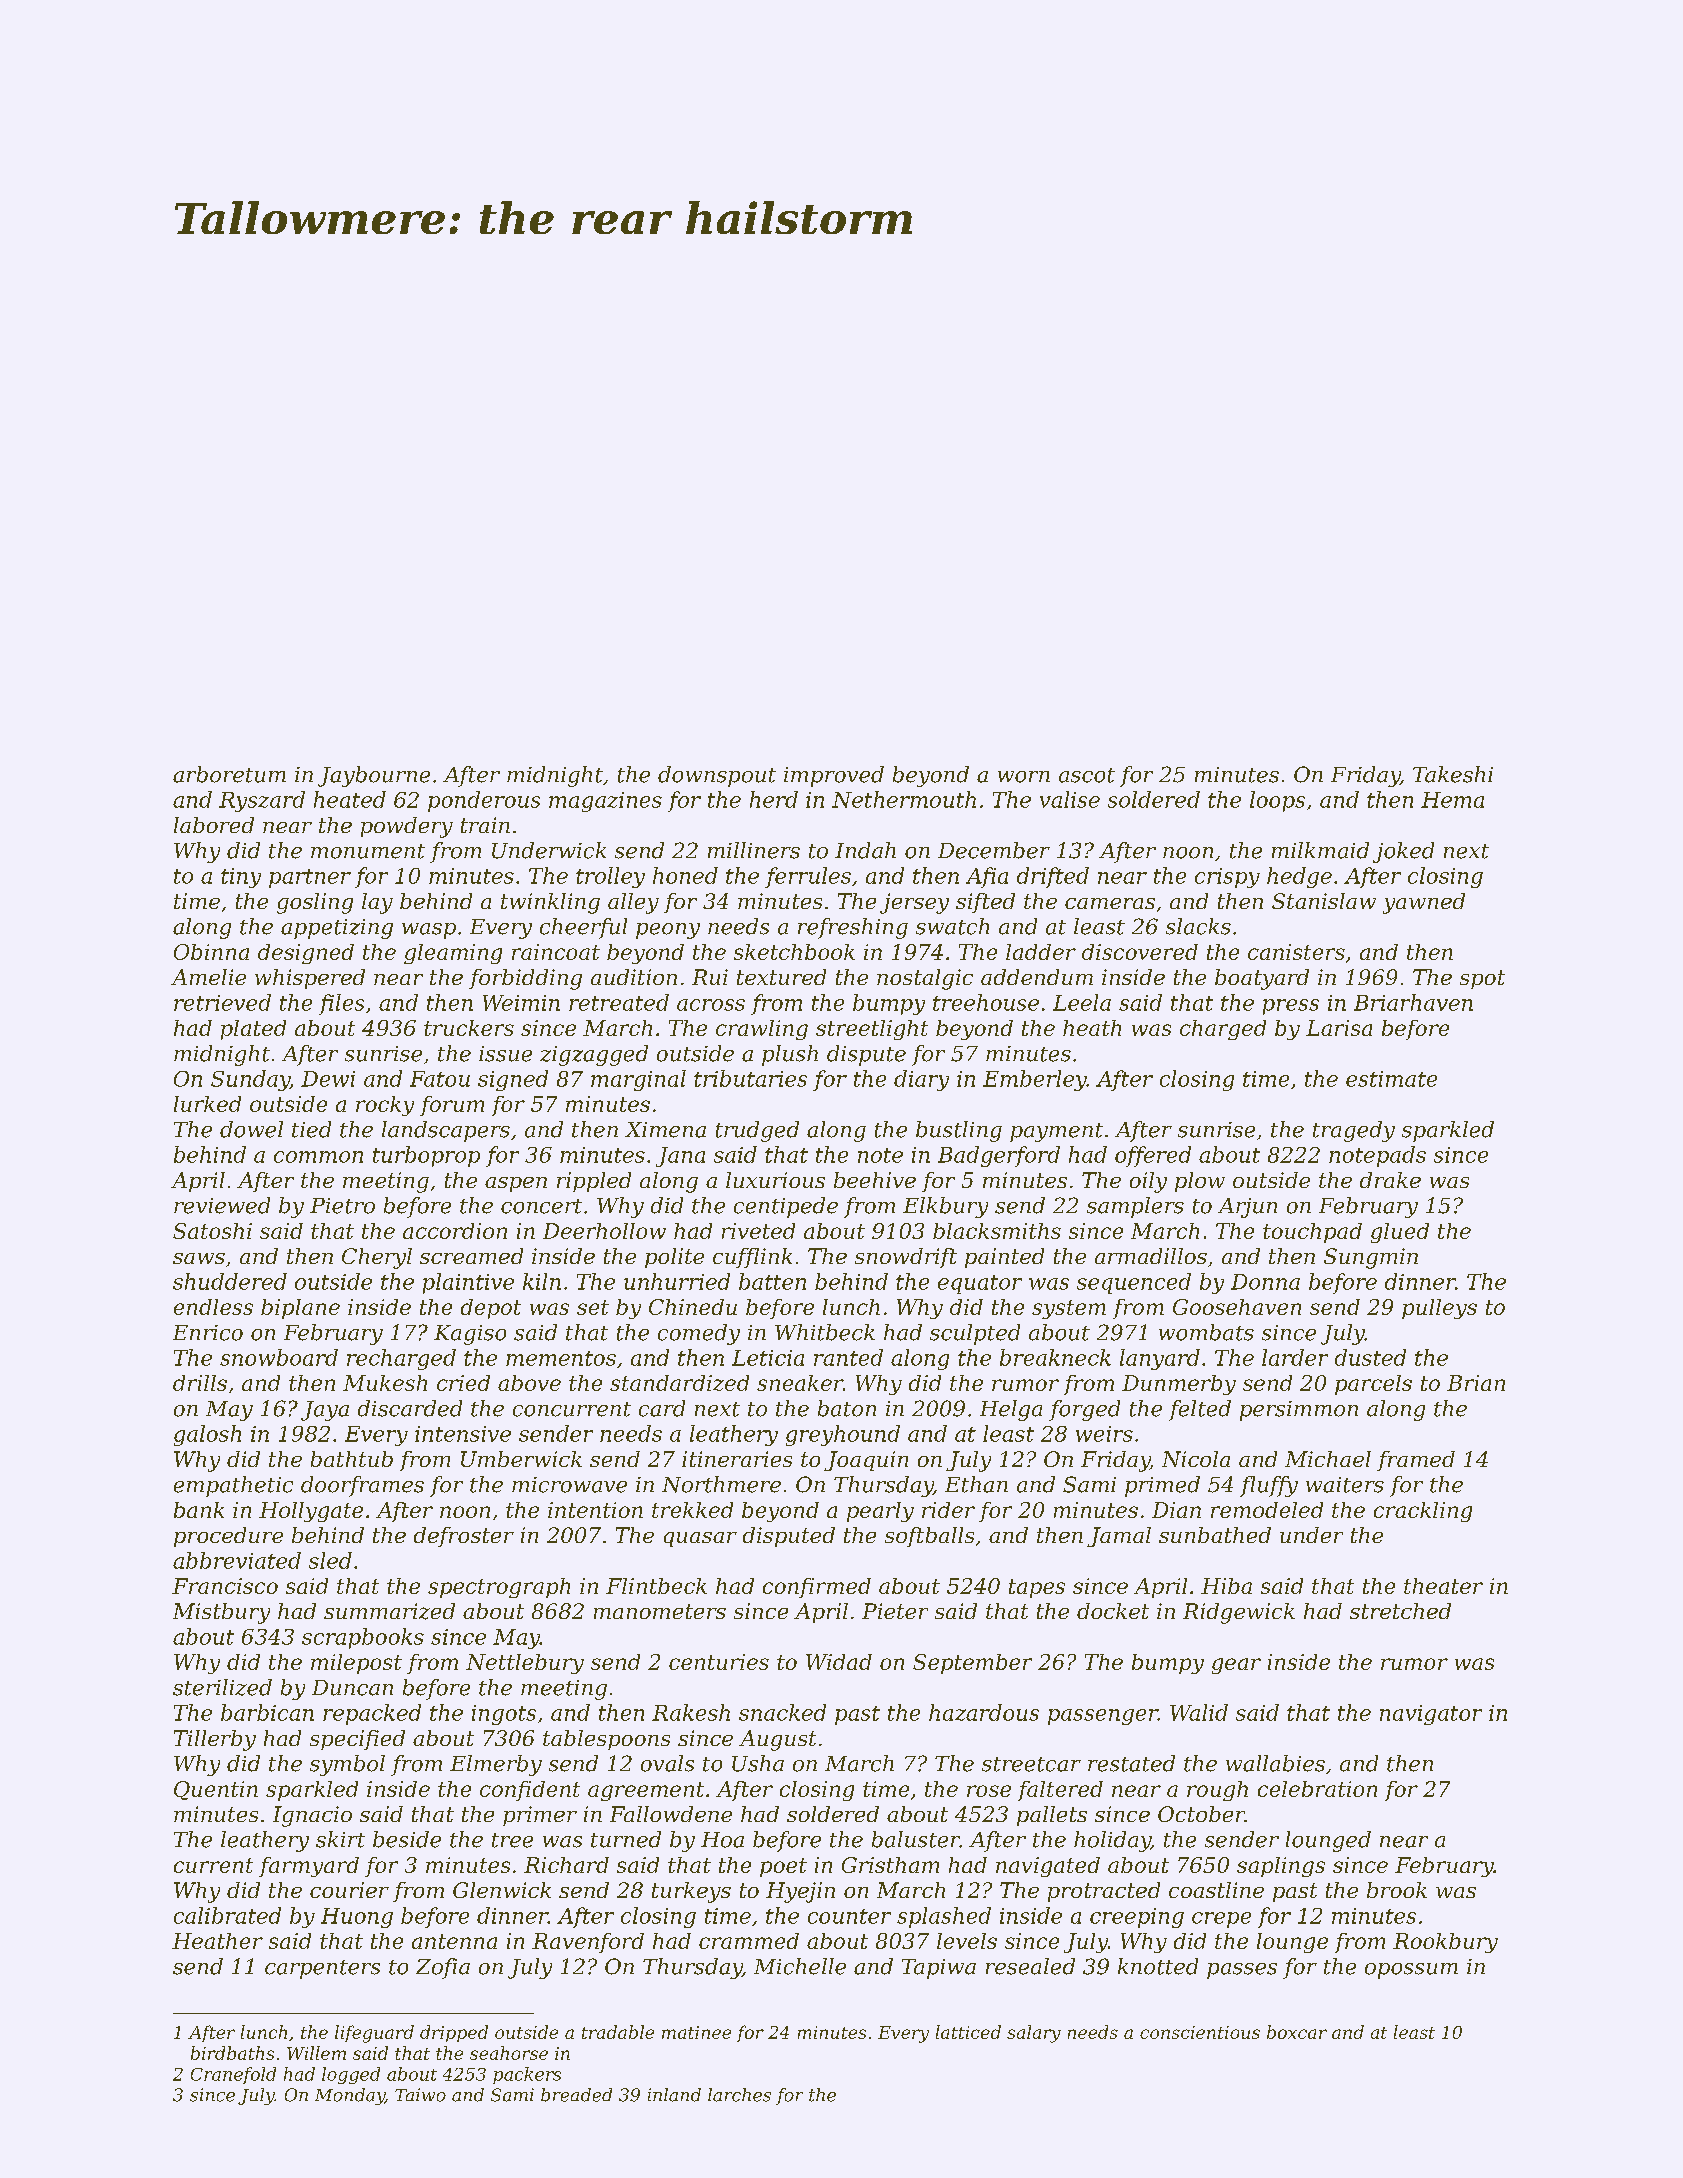 The width and height of the image is (1683, 2178). I want to click on Sungmin, so click(1371, 1258).
